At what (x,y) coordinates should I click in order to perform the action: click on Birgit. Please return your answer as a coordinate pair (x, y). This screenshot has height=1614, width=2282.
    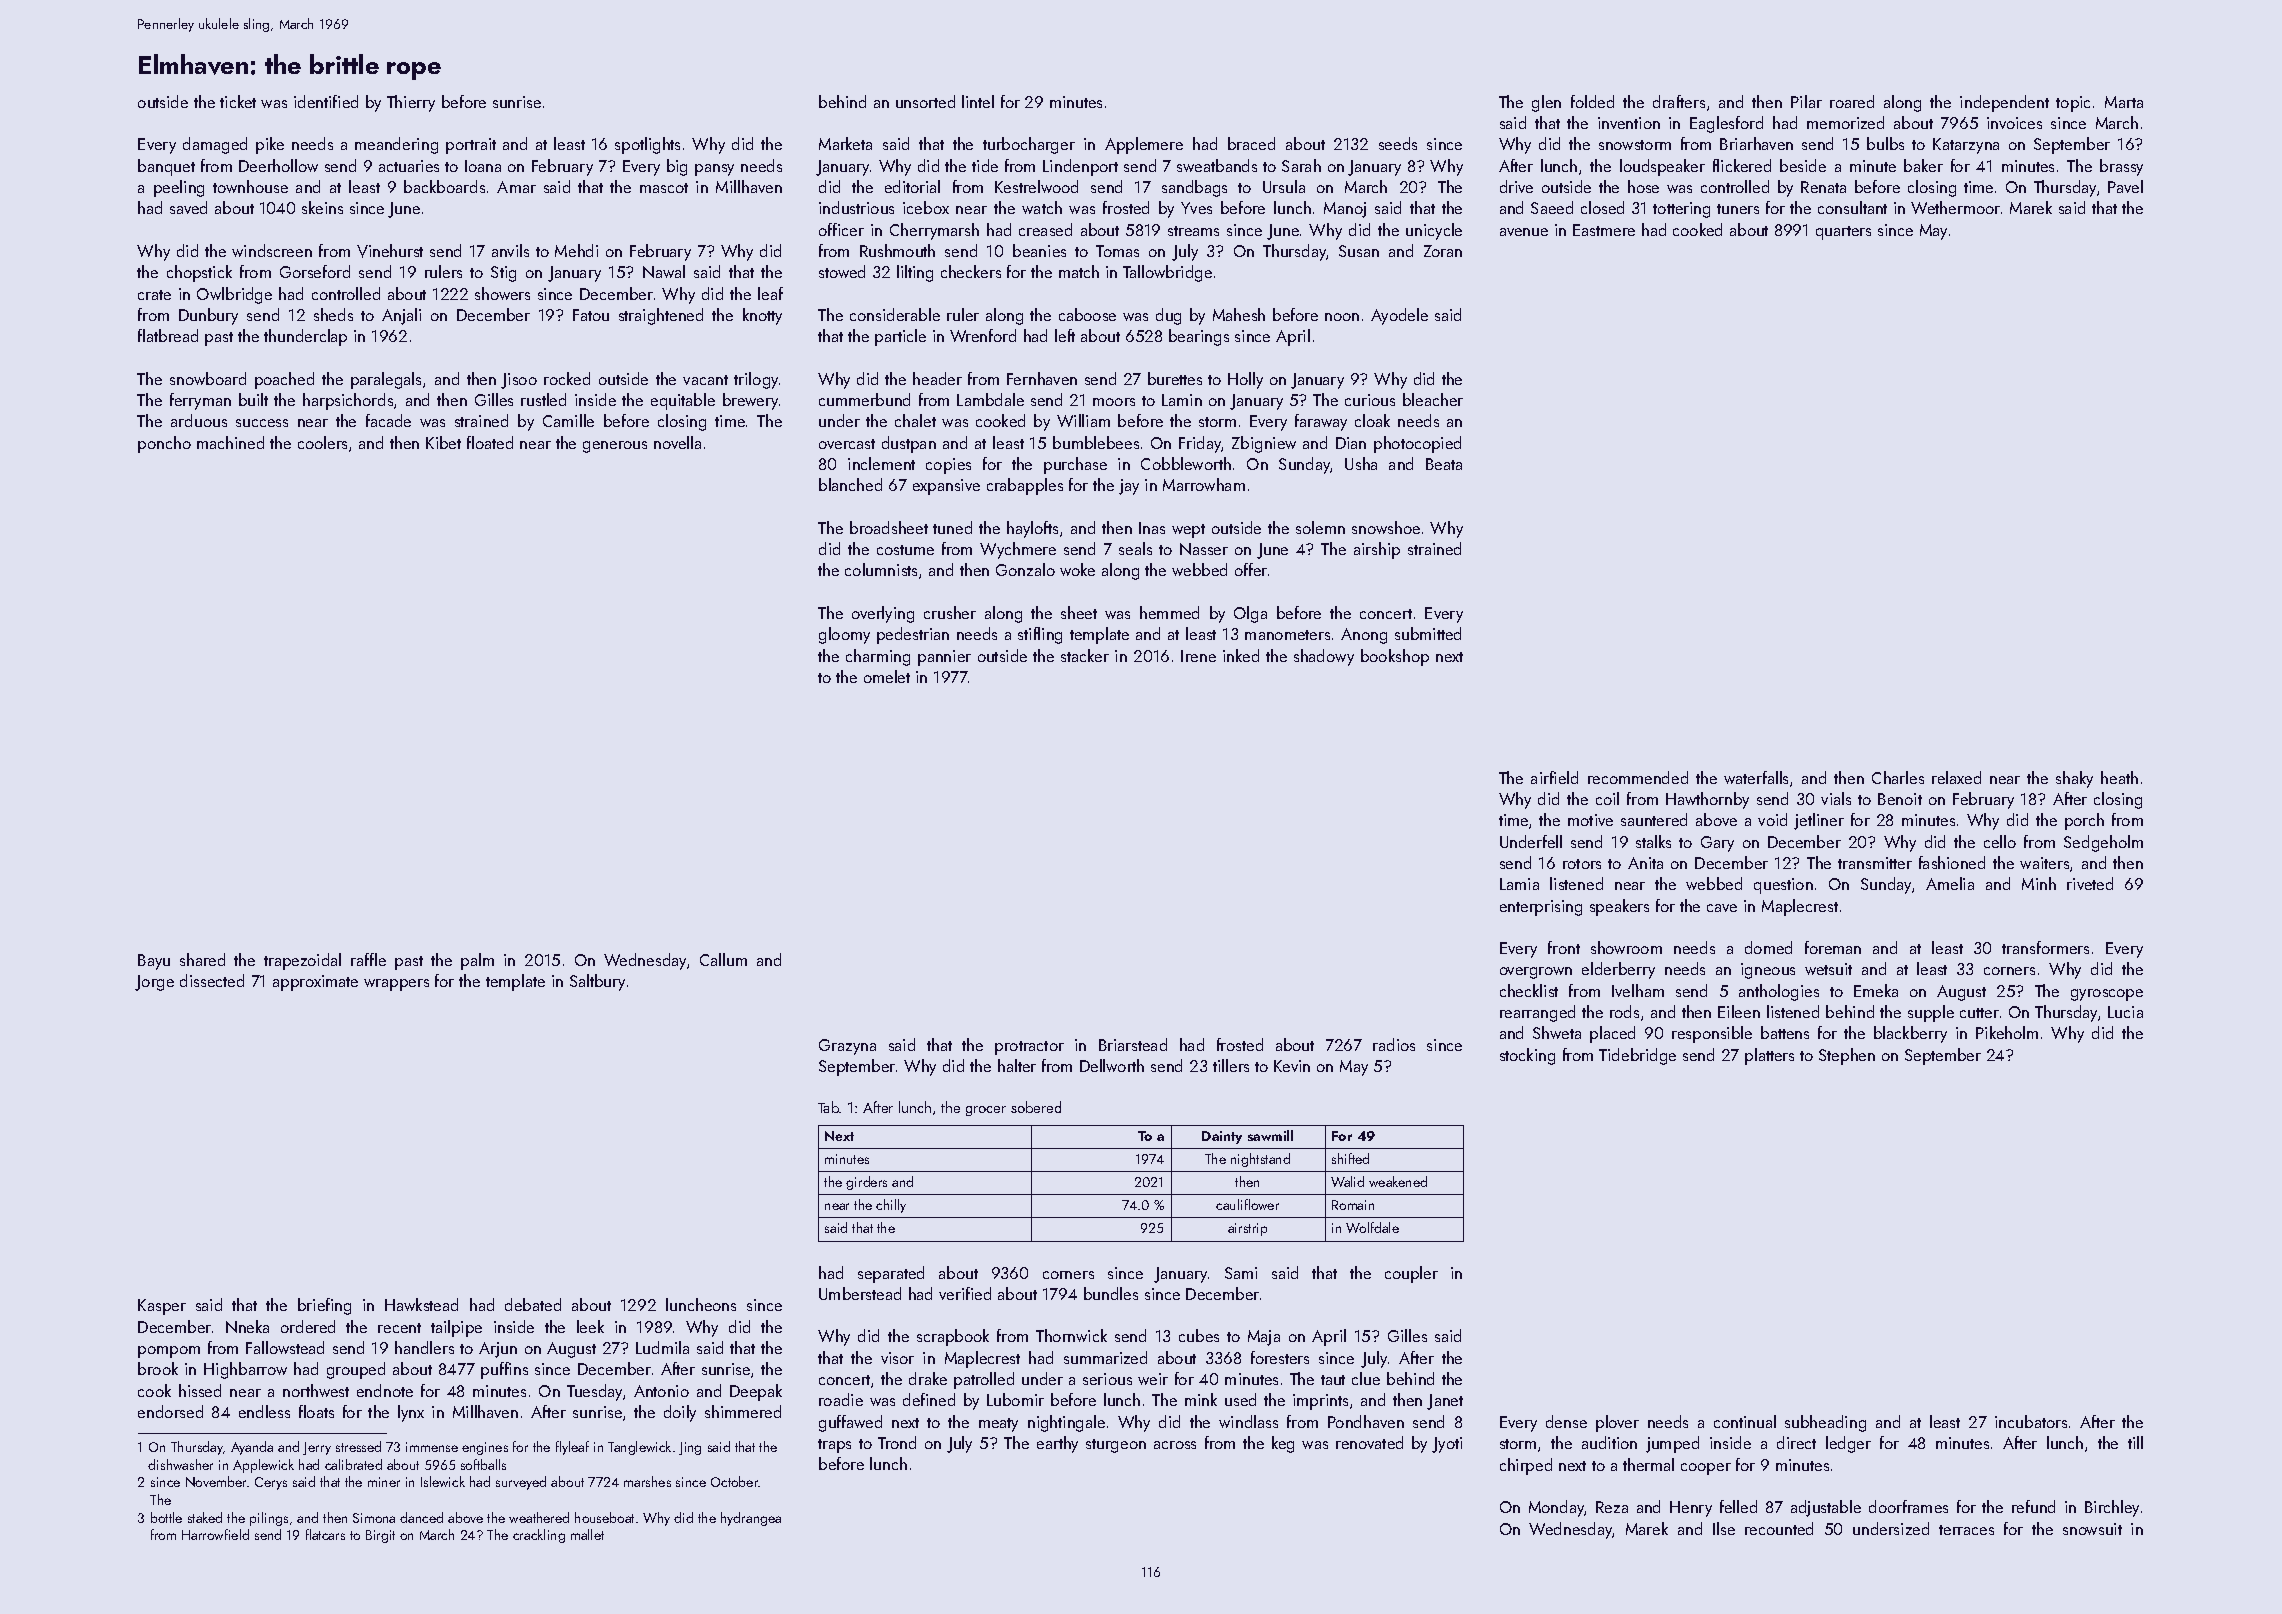
    Looking at the image, I should click on (380, 1536).
